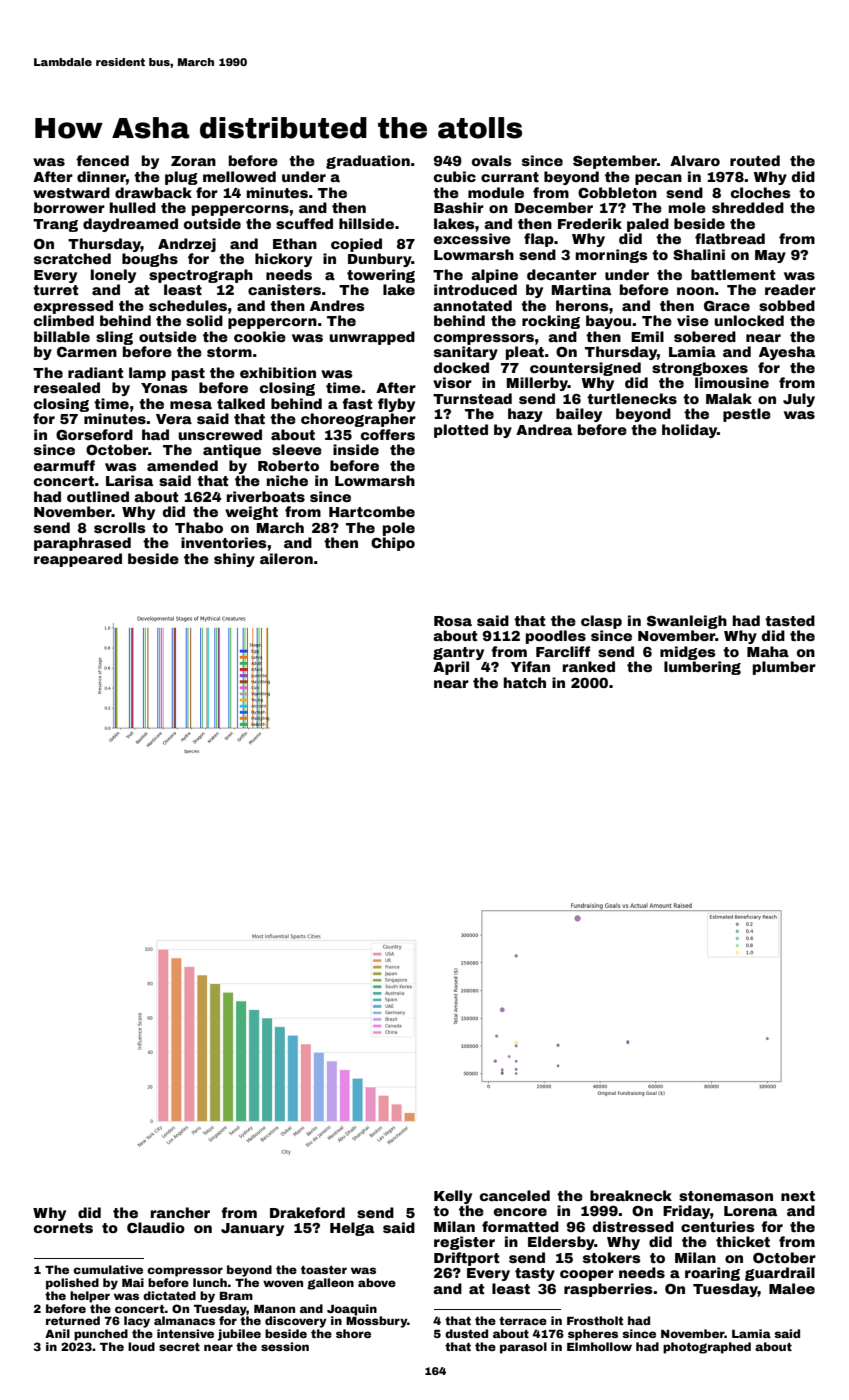 The height and width of the screenshot is (1400, 849). I want to click on rancher, so click(180, 1212).
